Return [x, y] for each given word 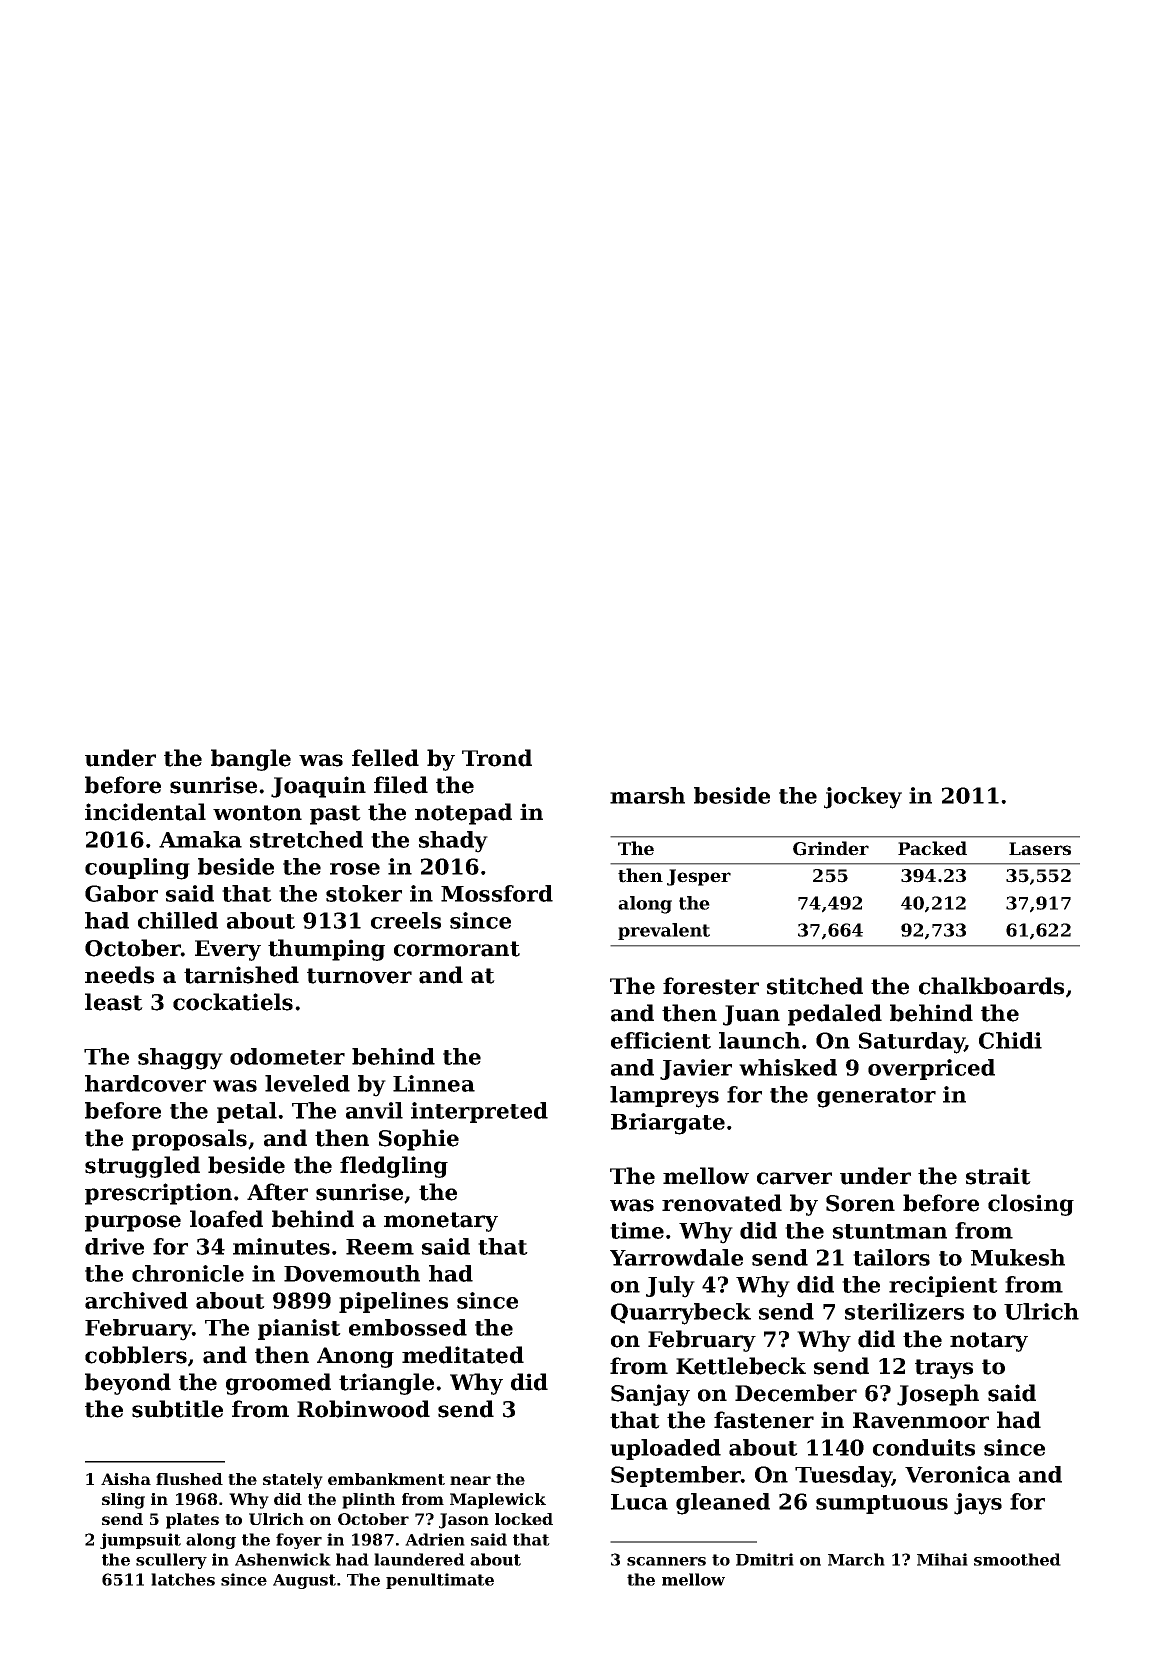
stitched [815, 986]
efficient [661, 1040]
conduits [924, 1447]
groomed [278, 1384]
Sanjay [650, 1395]
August [304, 1581]
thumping [326, 950]
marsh [647, 795]
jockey [863, 798]
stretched [306, 839]
